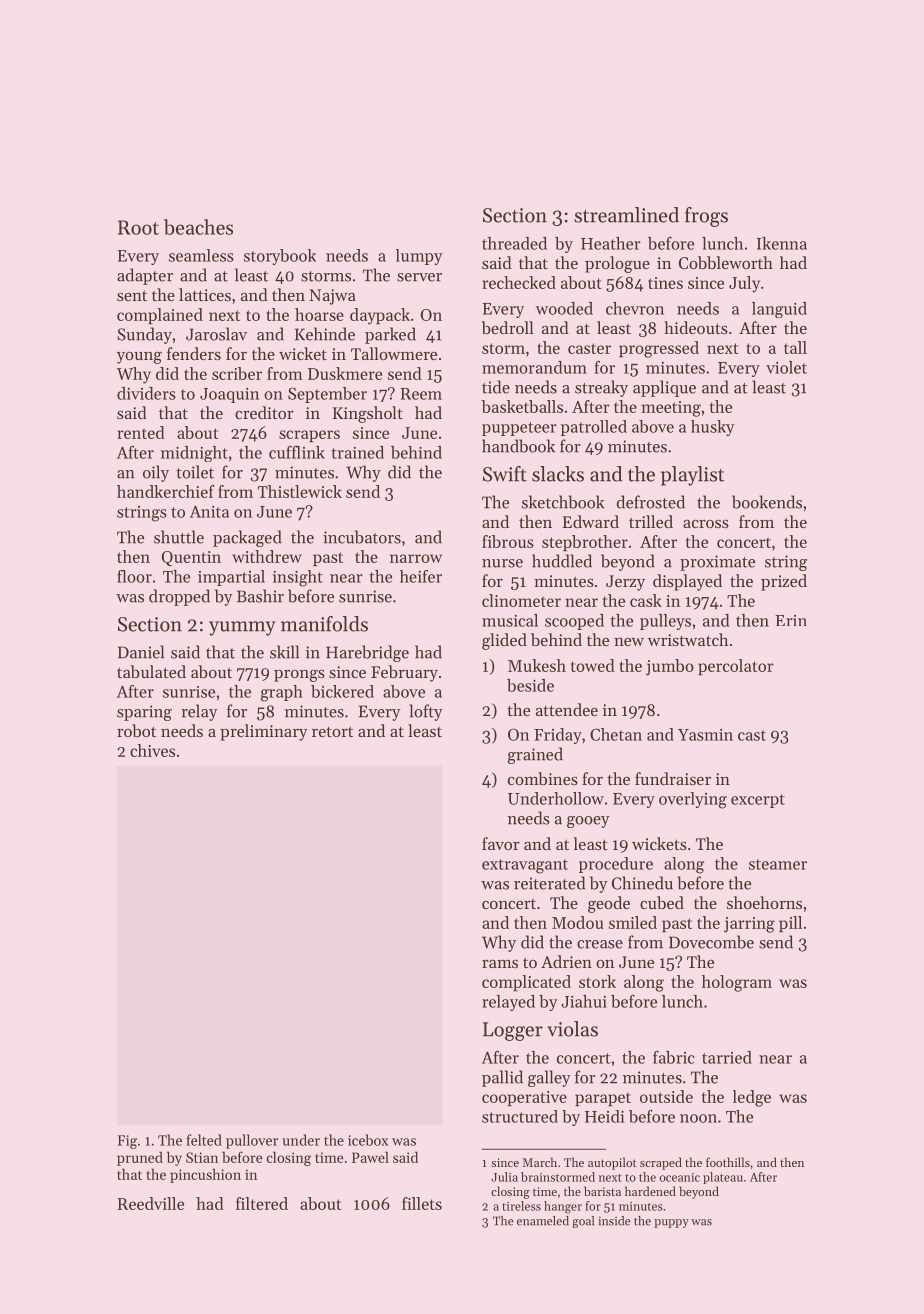  I want to click on fillets, so click(422, 1203).
